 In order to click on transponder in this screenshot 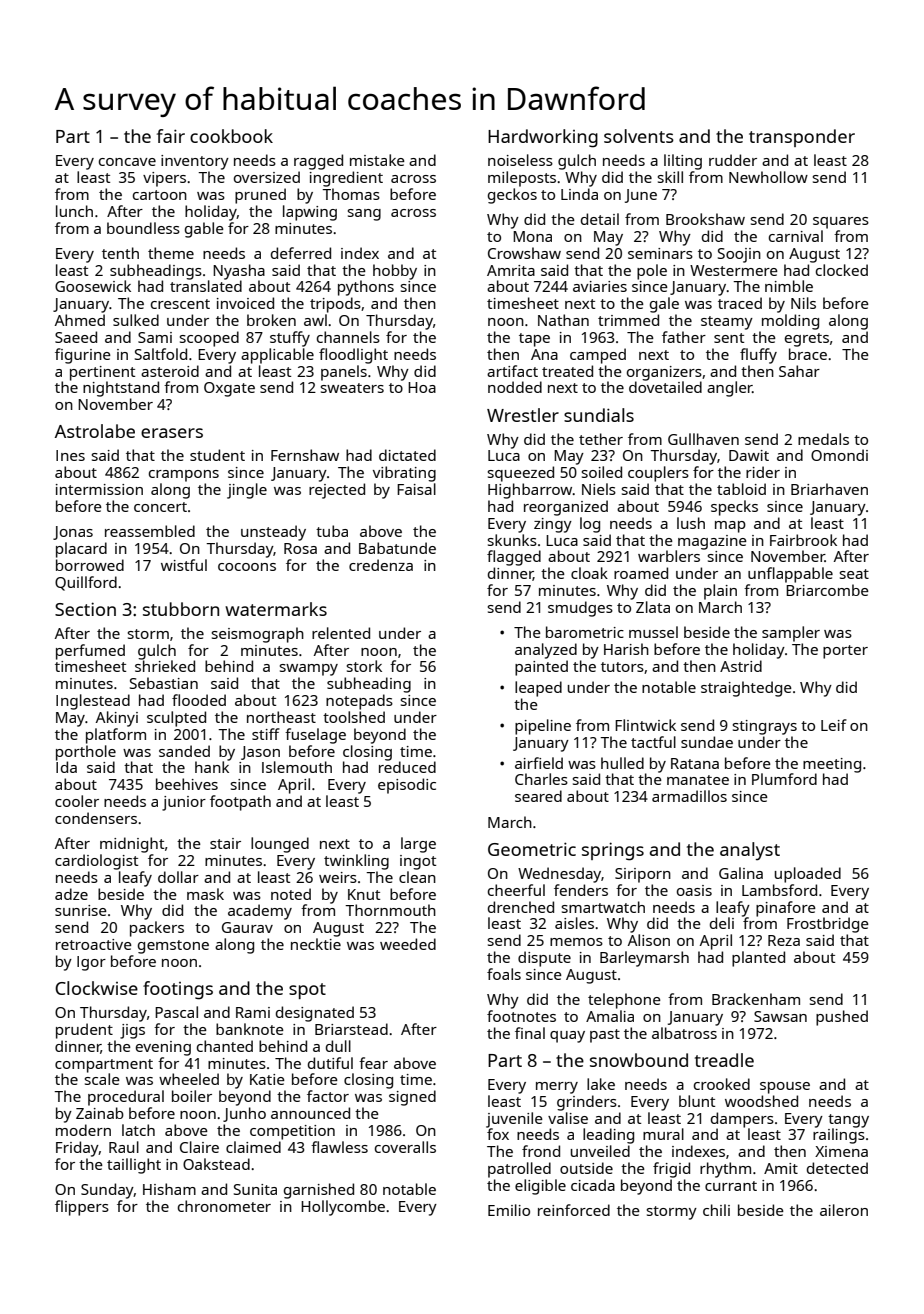, I will do `click(802, 138)`.
